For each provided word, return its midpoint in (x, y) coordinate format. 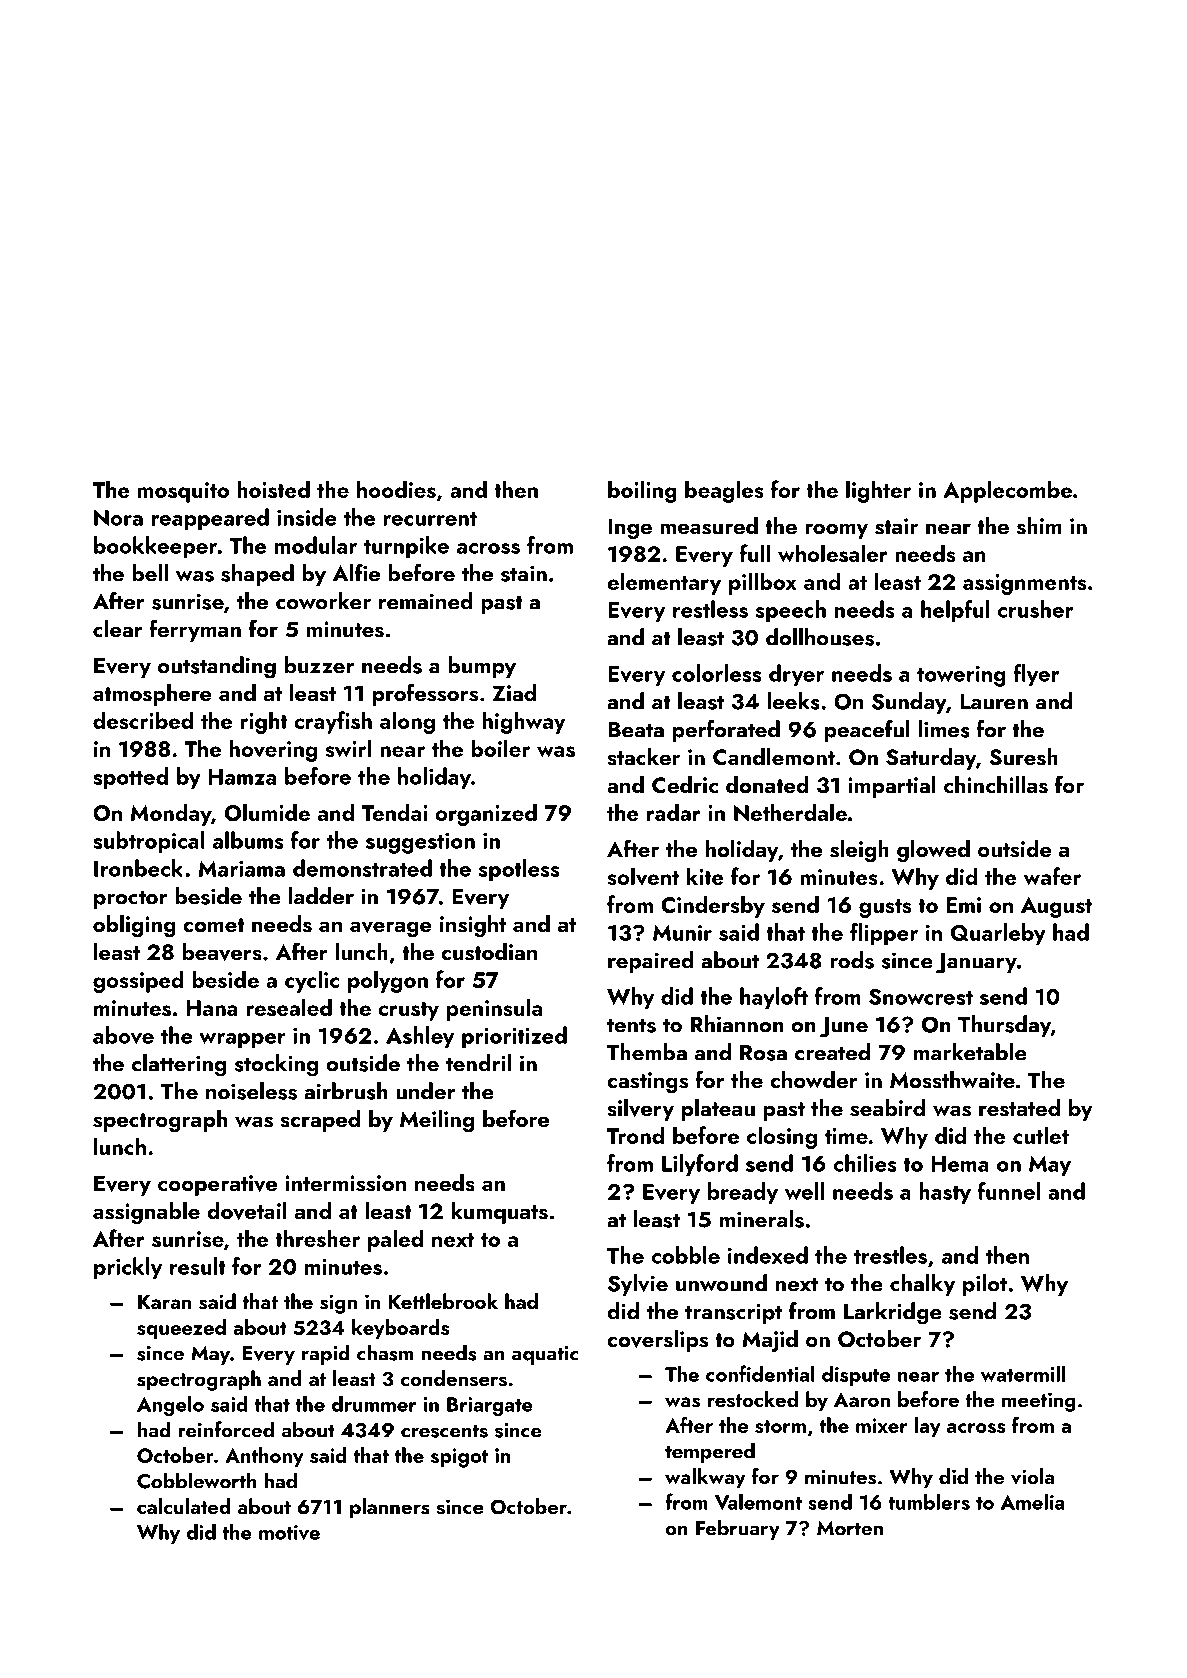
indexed (768, 1255)
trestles (890, 1255)
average (391, 929)
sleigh (859, 851)
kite (705, 876)
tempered (710, 1452)
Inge (630, 528)
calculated (184, 1506)
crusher (1035, 609)
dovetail (247, 1211)
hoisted (273, 489)
